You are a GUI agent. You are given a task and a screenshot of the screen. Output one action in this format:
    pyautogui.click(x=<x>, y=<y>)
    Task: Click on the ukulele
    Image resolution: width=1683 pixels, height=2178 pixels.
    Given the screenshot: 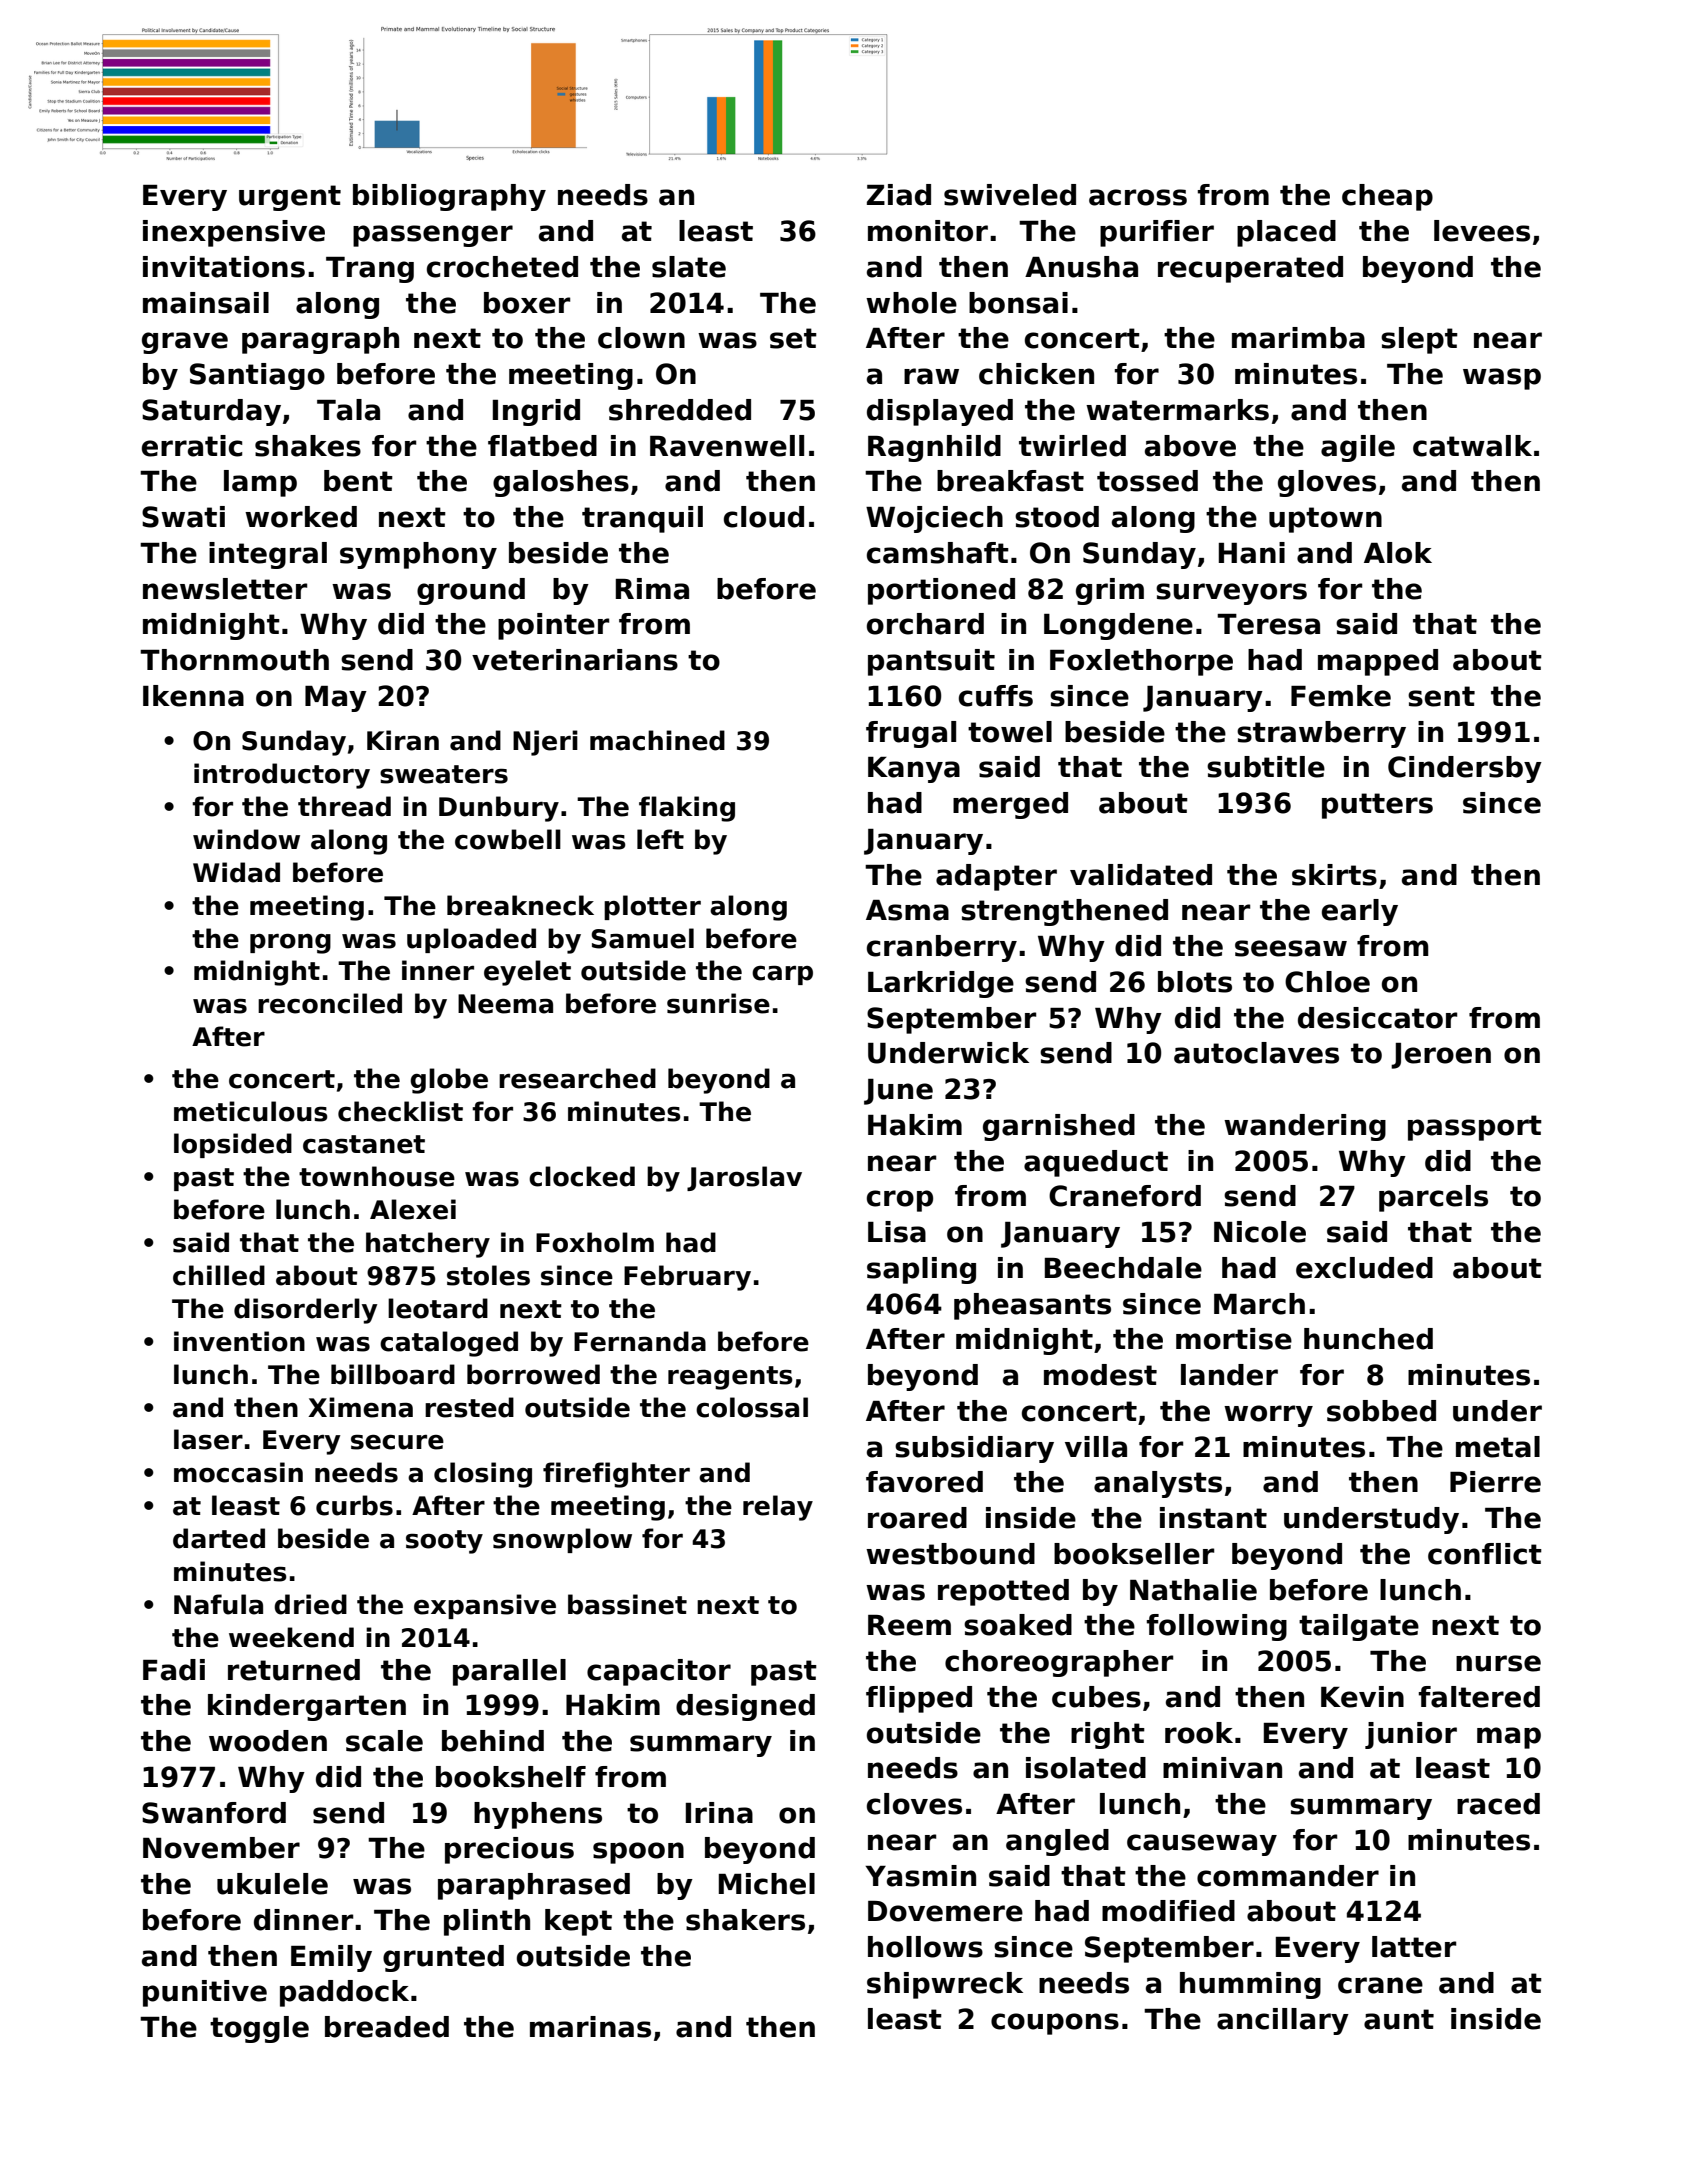 What is the action you would take?
    pyautogui.click(x=272, y=1884)
